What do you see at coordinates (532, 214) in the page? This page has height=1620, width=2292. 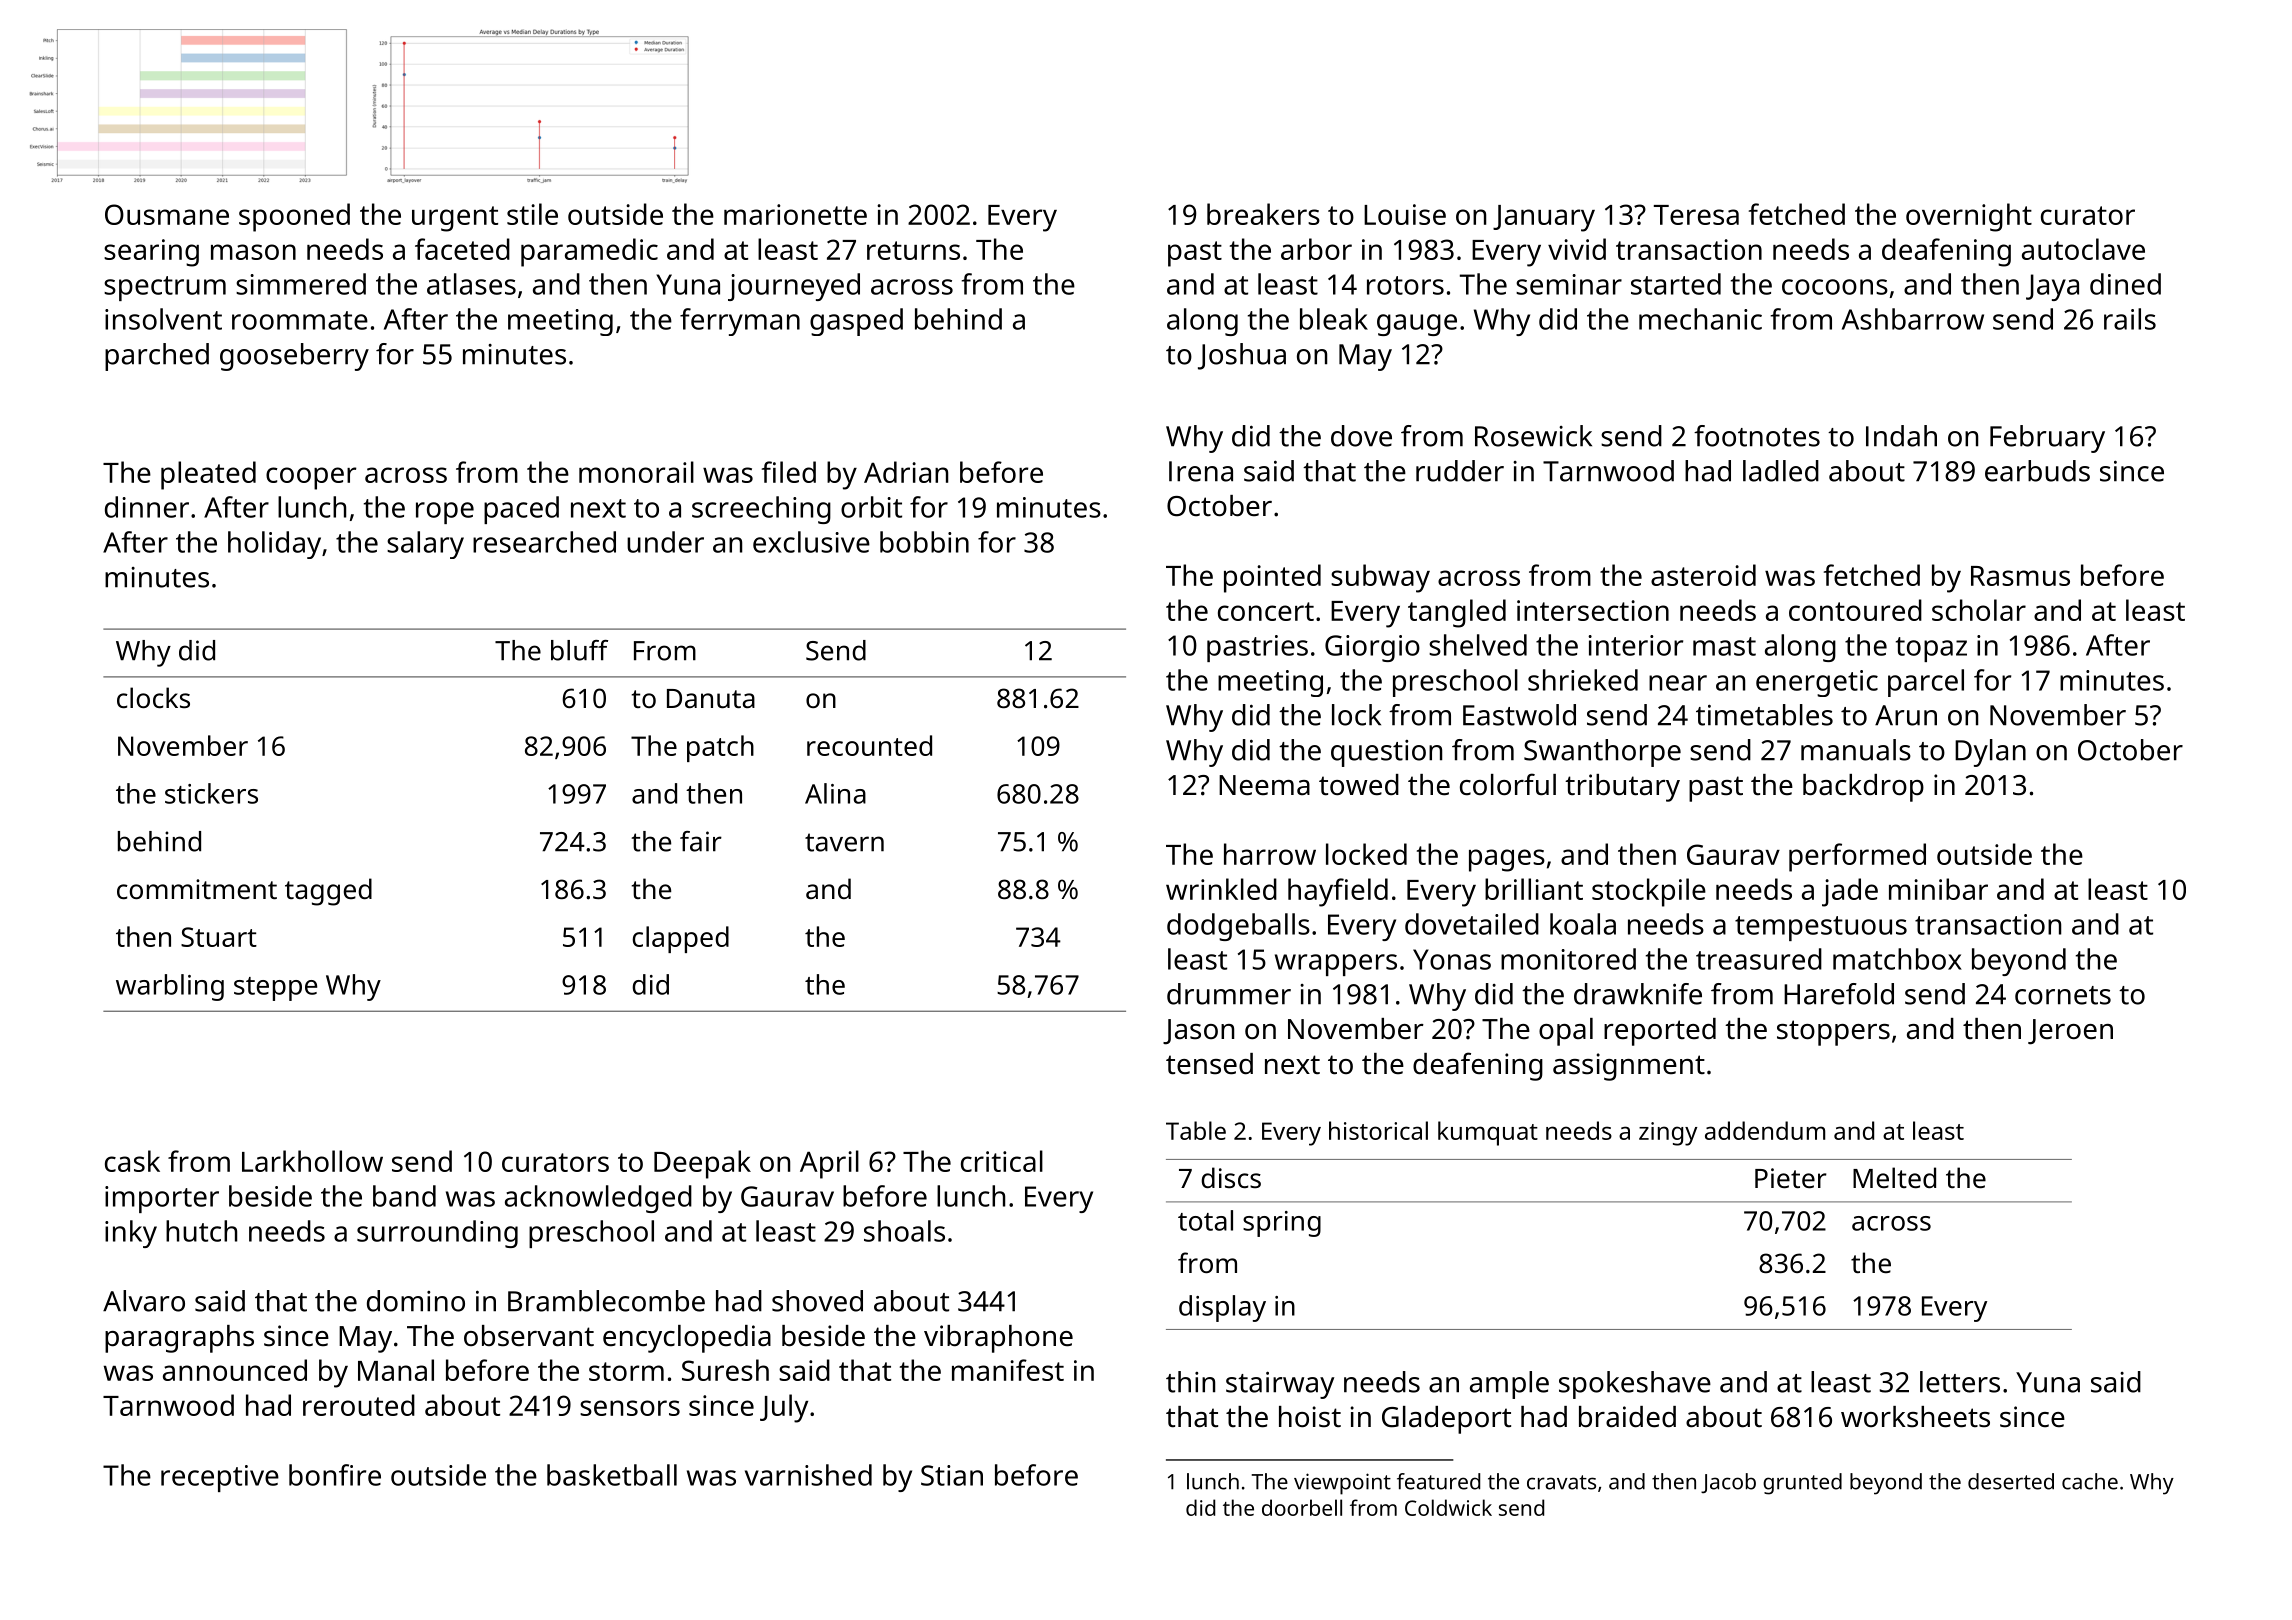 I see `stile` at bounding box center [532, 214].
